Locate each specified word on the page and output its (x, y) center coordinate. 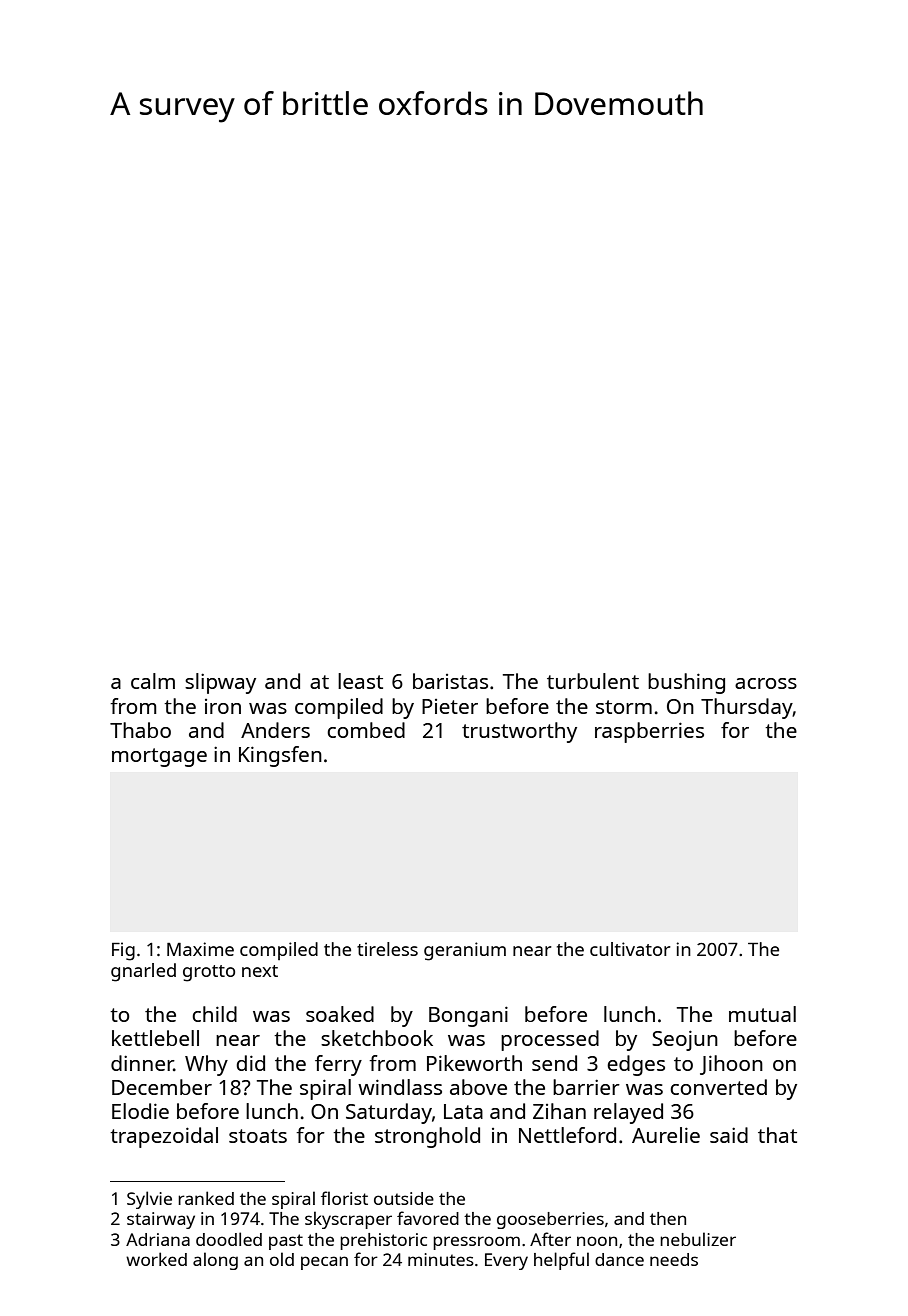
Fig (123, 951)
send (554, 1063)
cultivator (630, 949)
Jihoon (731, 1065)
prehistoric (383, 1241)
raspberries (649, 732)
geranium (465, 951)
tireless (387, 949)
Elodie (140, 1111)
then (668, 1218)
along (215, 1261)
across (766, 683)
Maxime (200, 949)
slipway (220, 683)
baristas (450, 681)
